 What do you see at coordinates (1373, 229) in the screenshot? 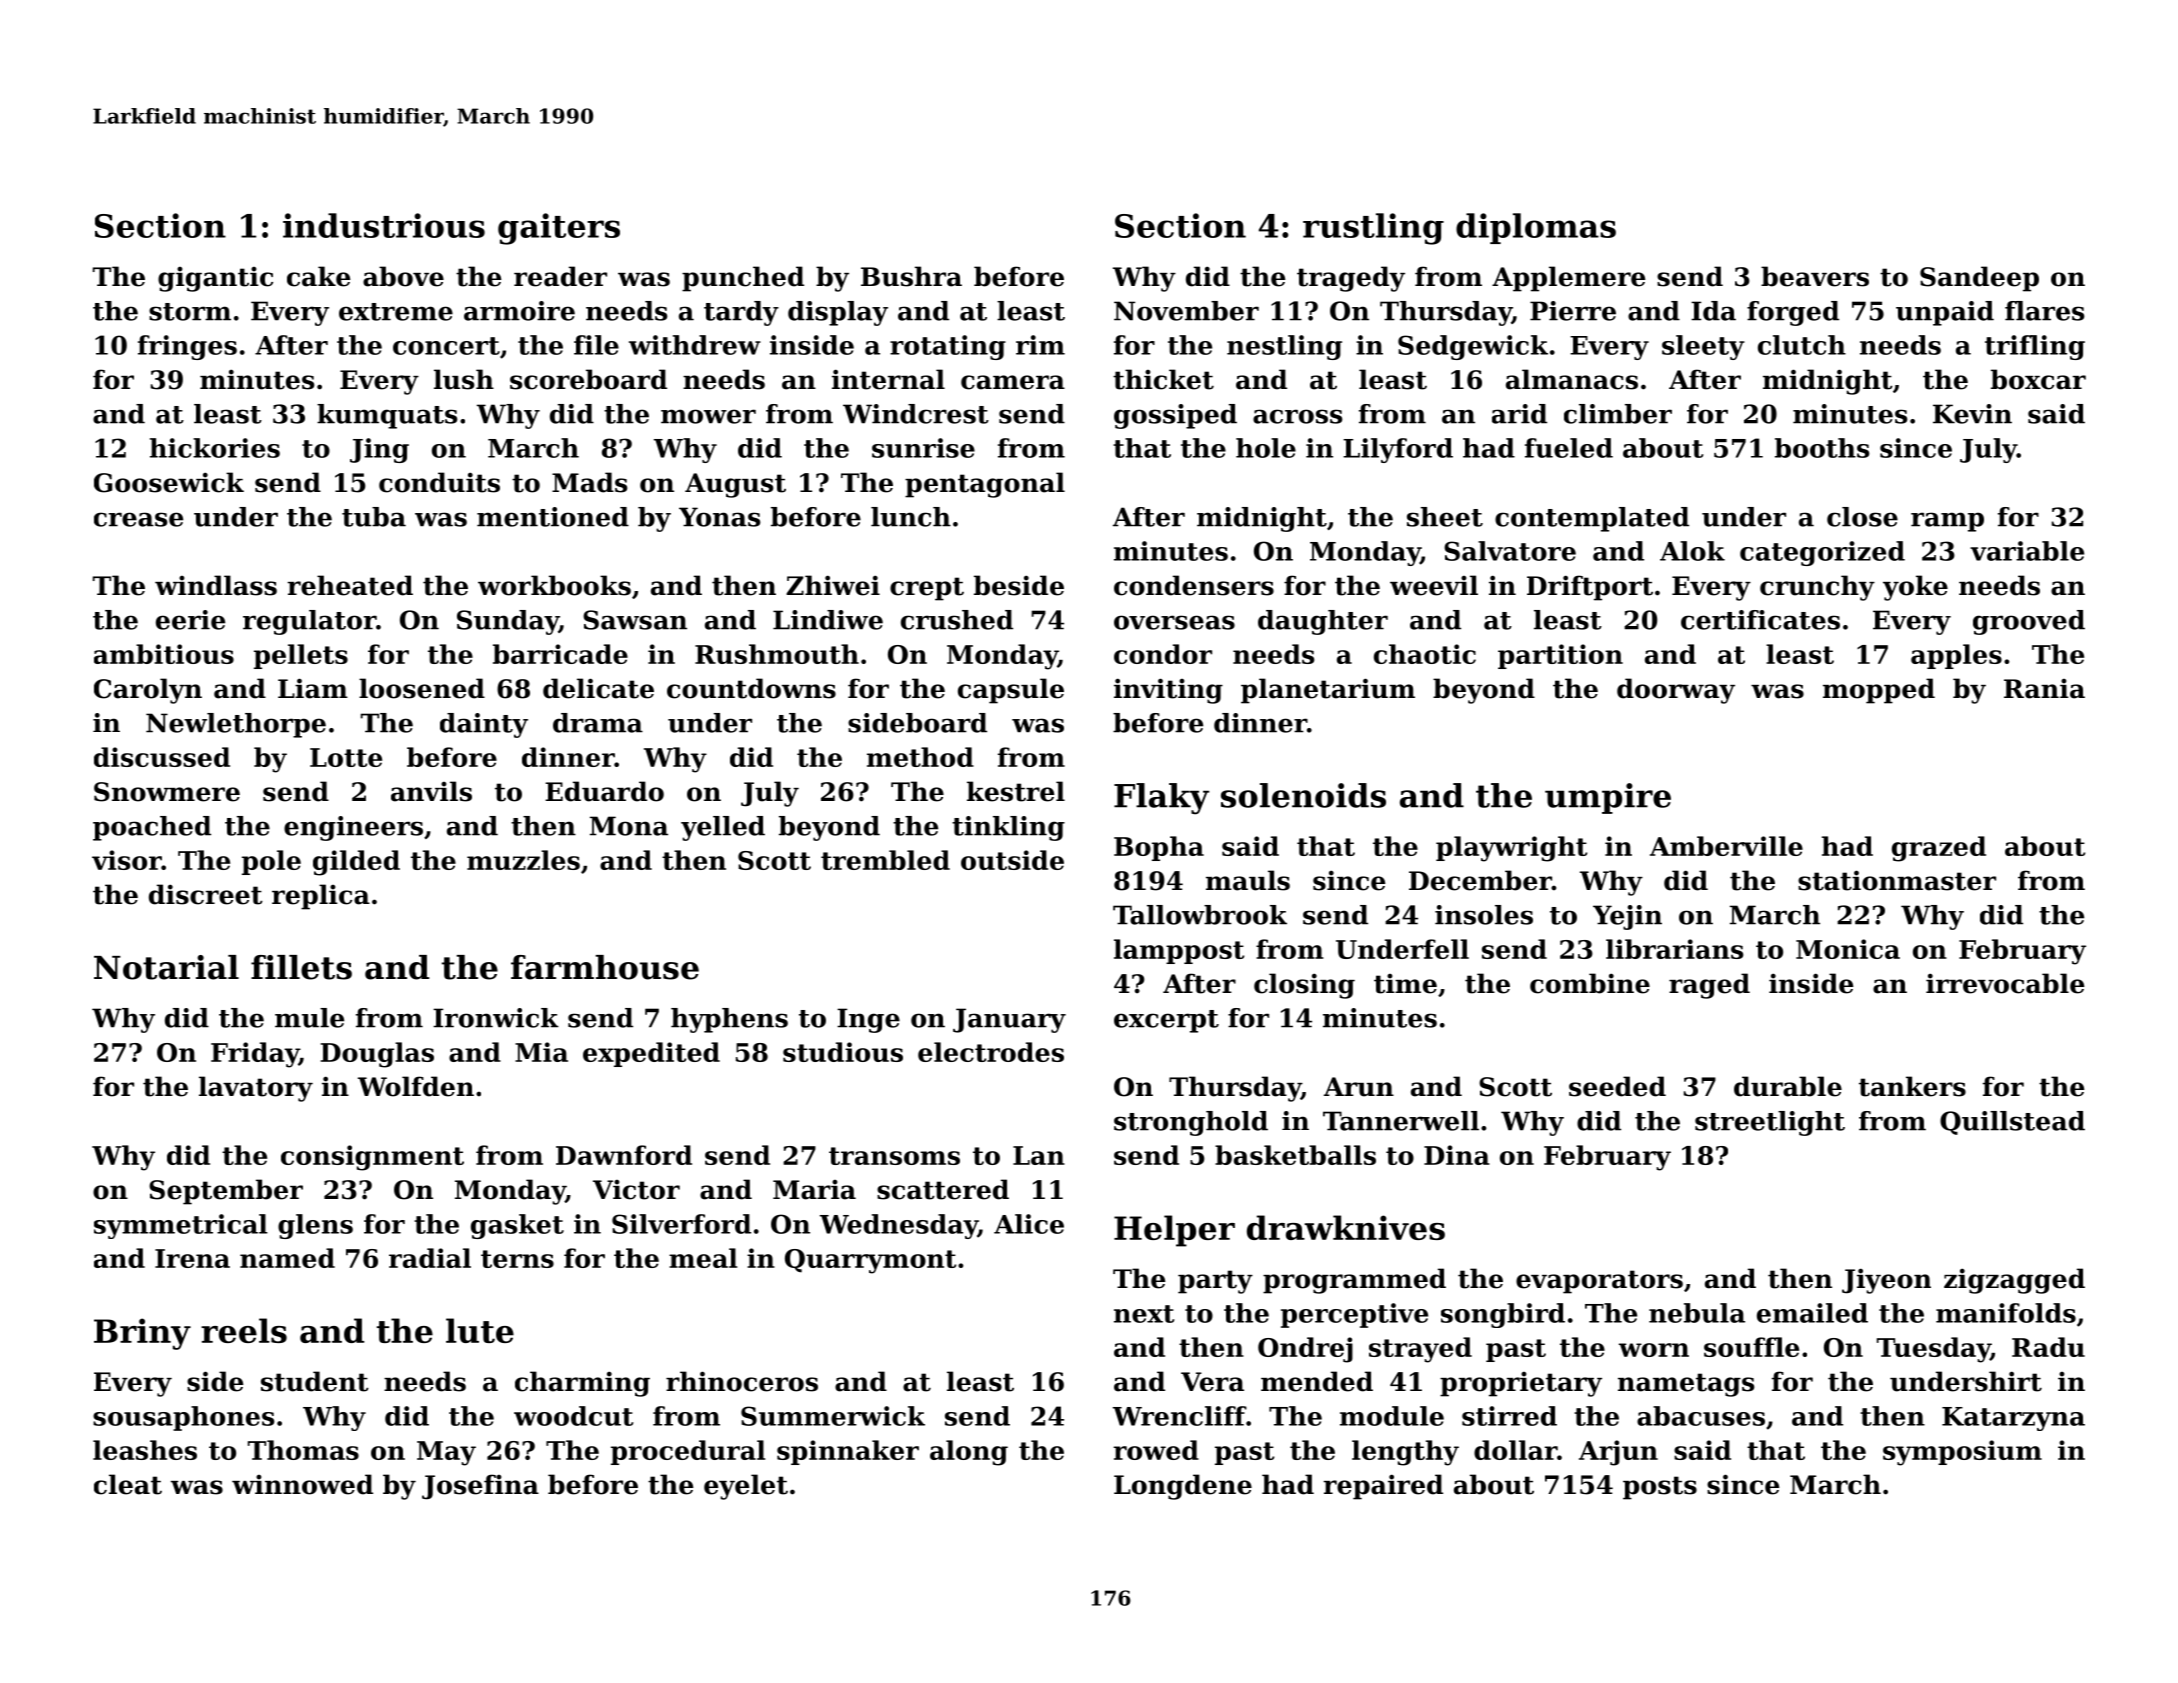
I see `rustling` at bounding box center [1373, 229].
